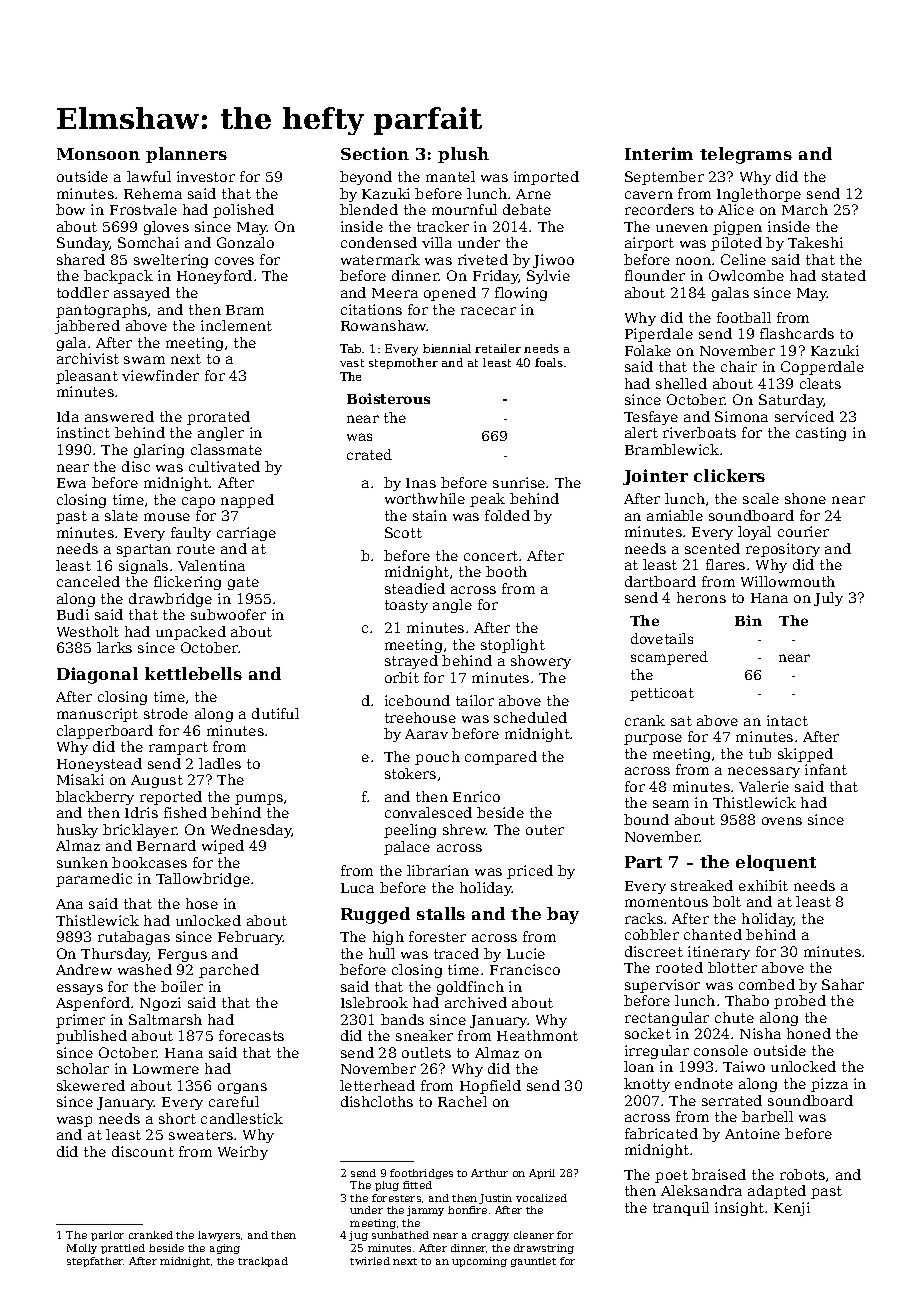 This screenshot has width=924, height=1308. What do you see at coordinates (186, 155) in the screenshot?
I see `planners` at bounding box center [186, 155].
